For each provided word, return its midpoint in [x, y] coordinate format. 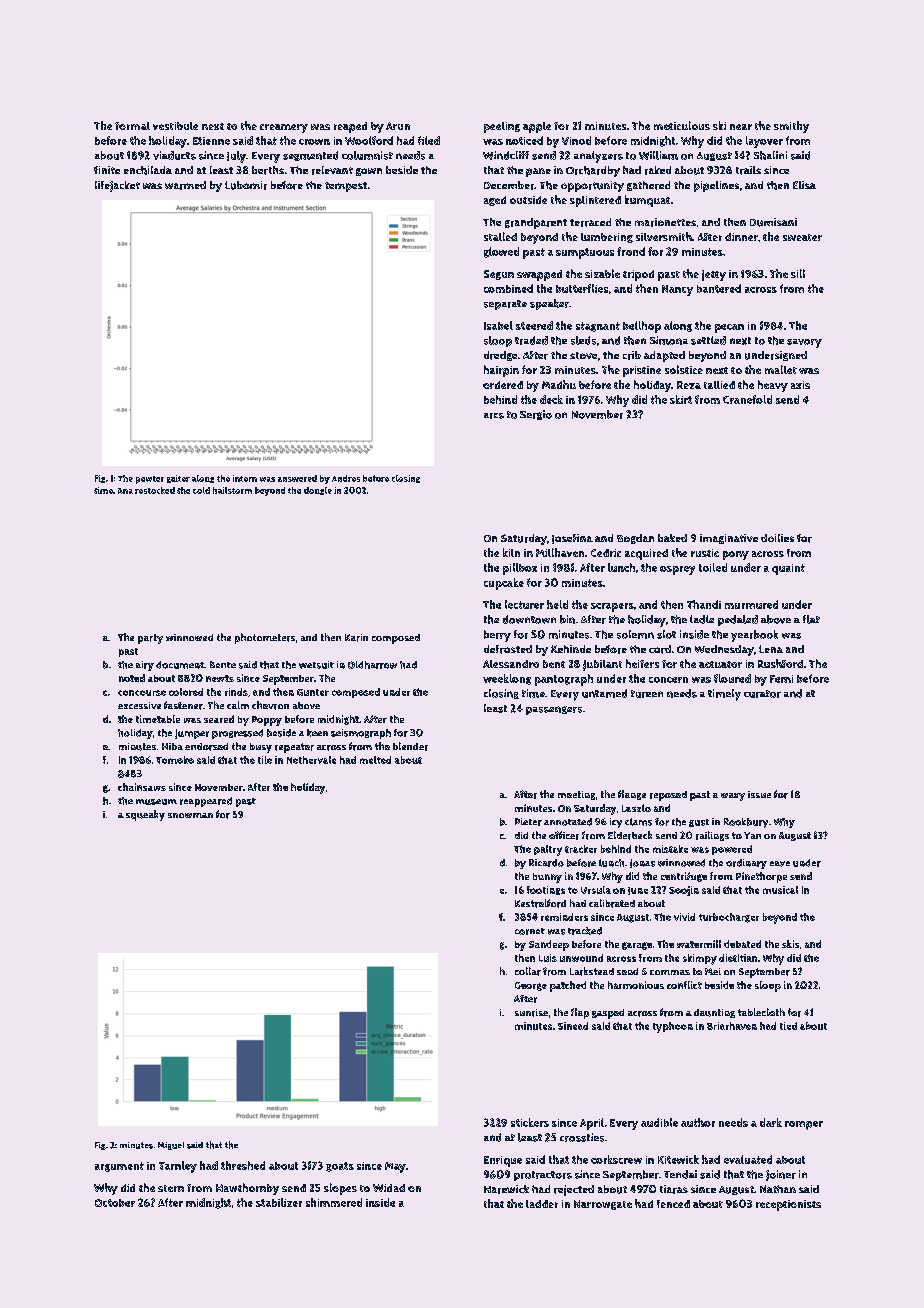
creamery [284, 128]
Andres [346, 478]
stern [171, 1188]
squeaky [145, 815]
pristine [642, 371]
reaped [350, 127]
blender [410, 746]
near [741, 127]
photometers [265, 638]
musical [780, 890]
